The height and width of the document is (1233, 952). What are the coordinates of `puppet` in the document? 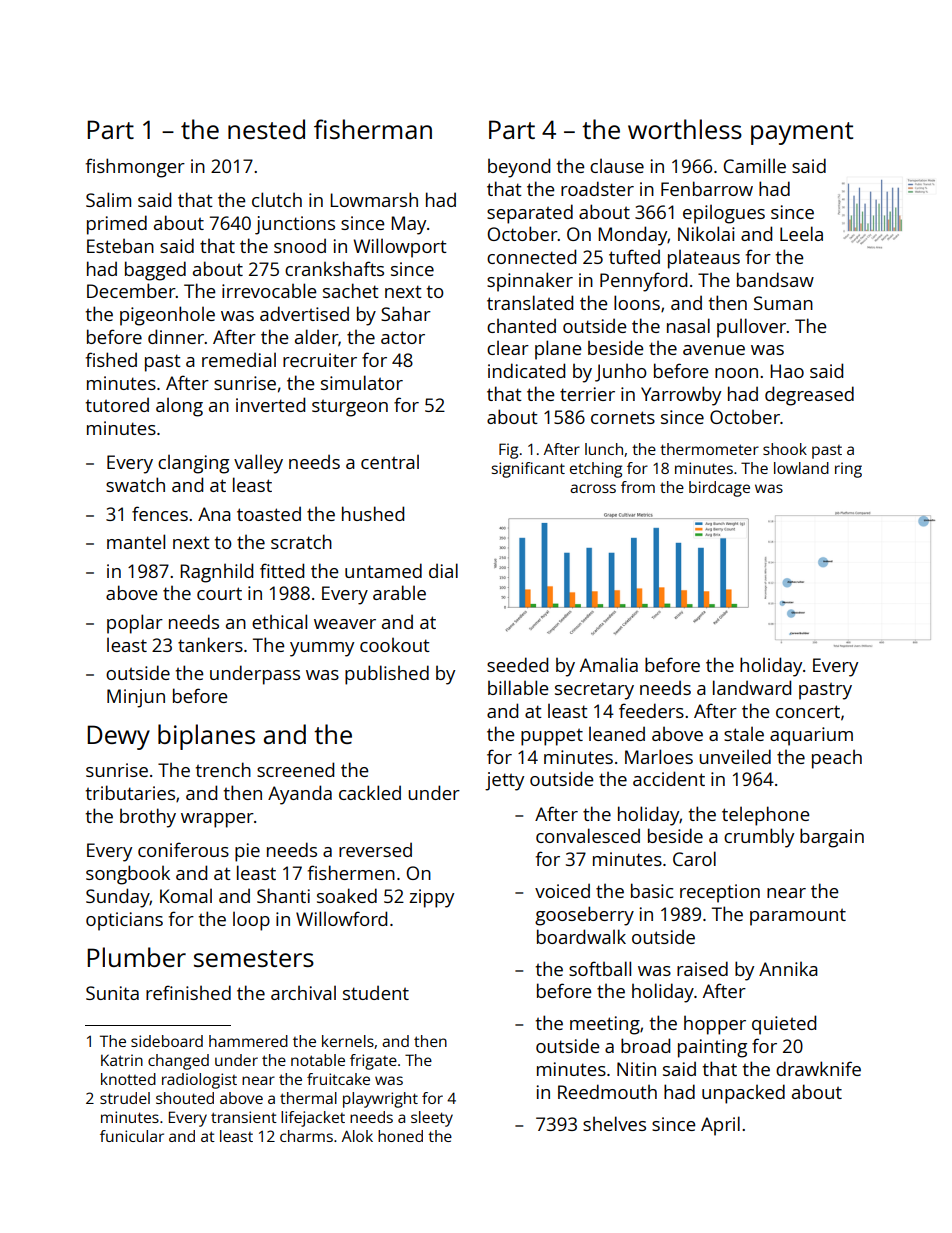 It's located at (552, 737).
